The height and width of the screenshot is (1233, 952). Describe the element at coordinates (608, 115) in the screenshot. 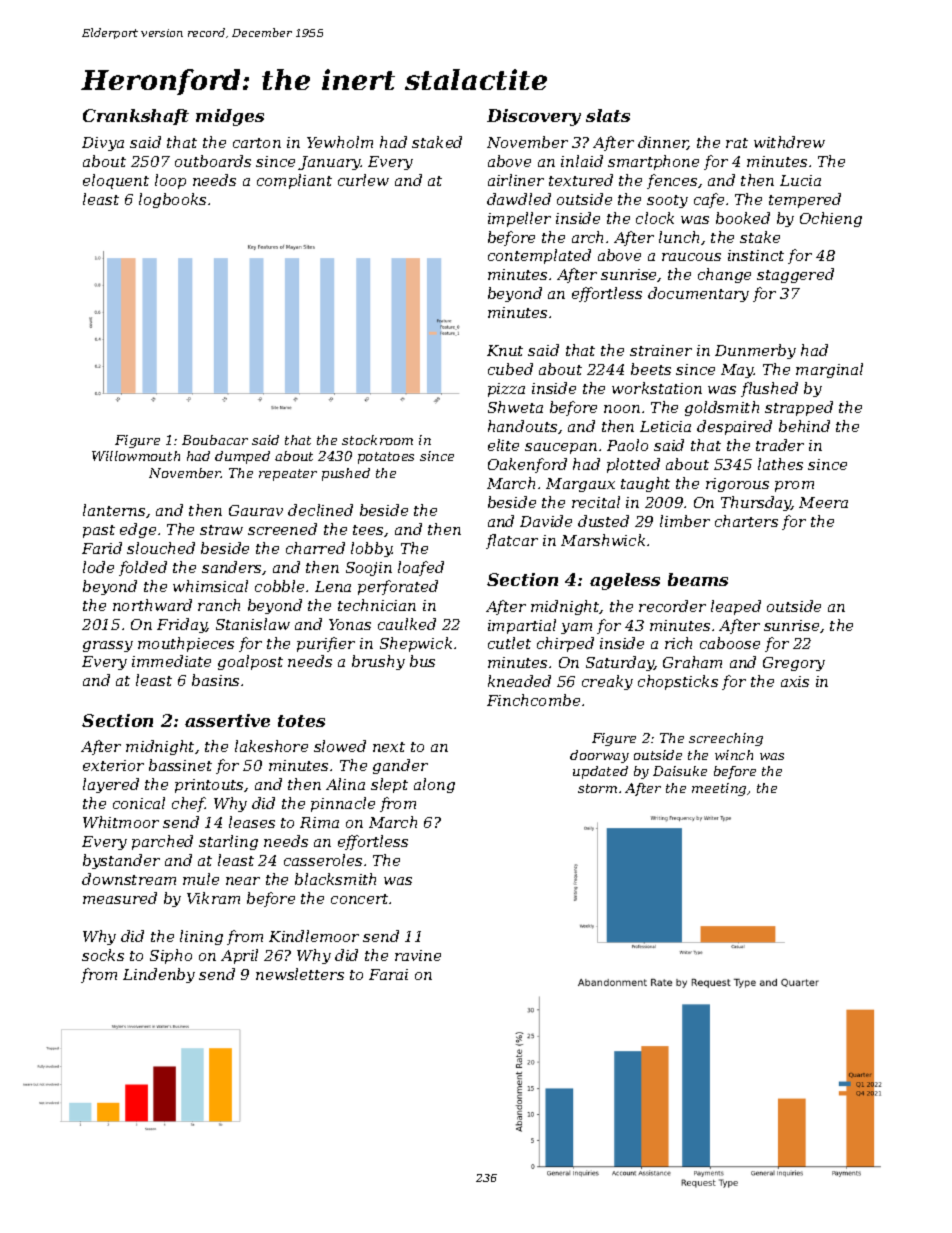

I see `slats` at that location.
